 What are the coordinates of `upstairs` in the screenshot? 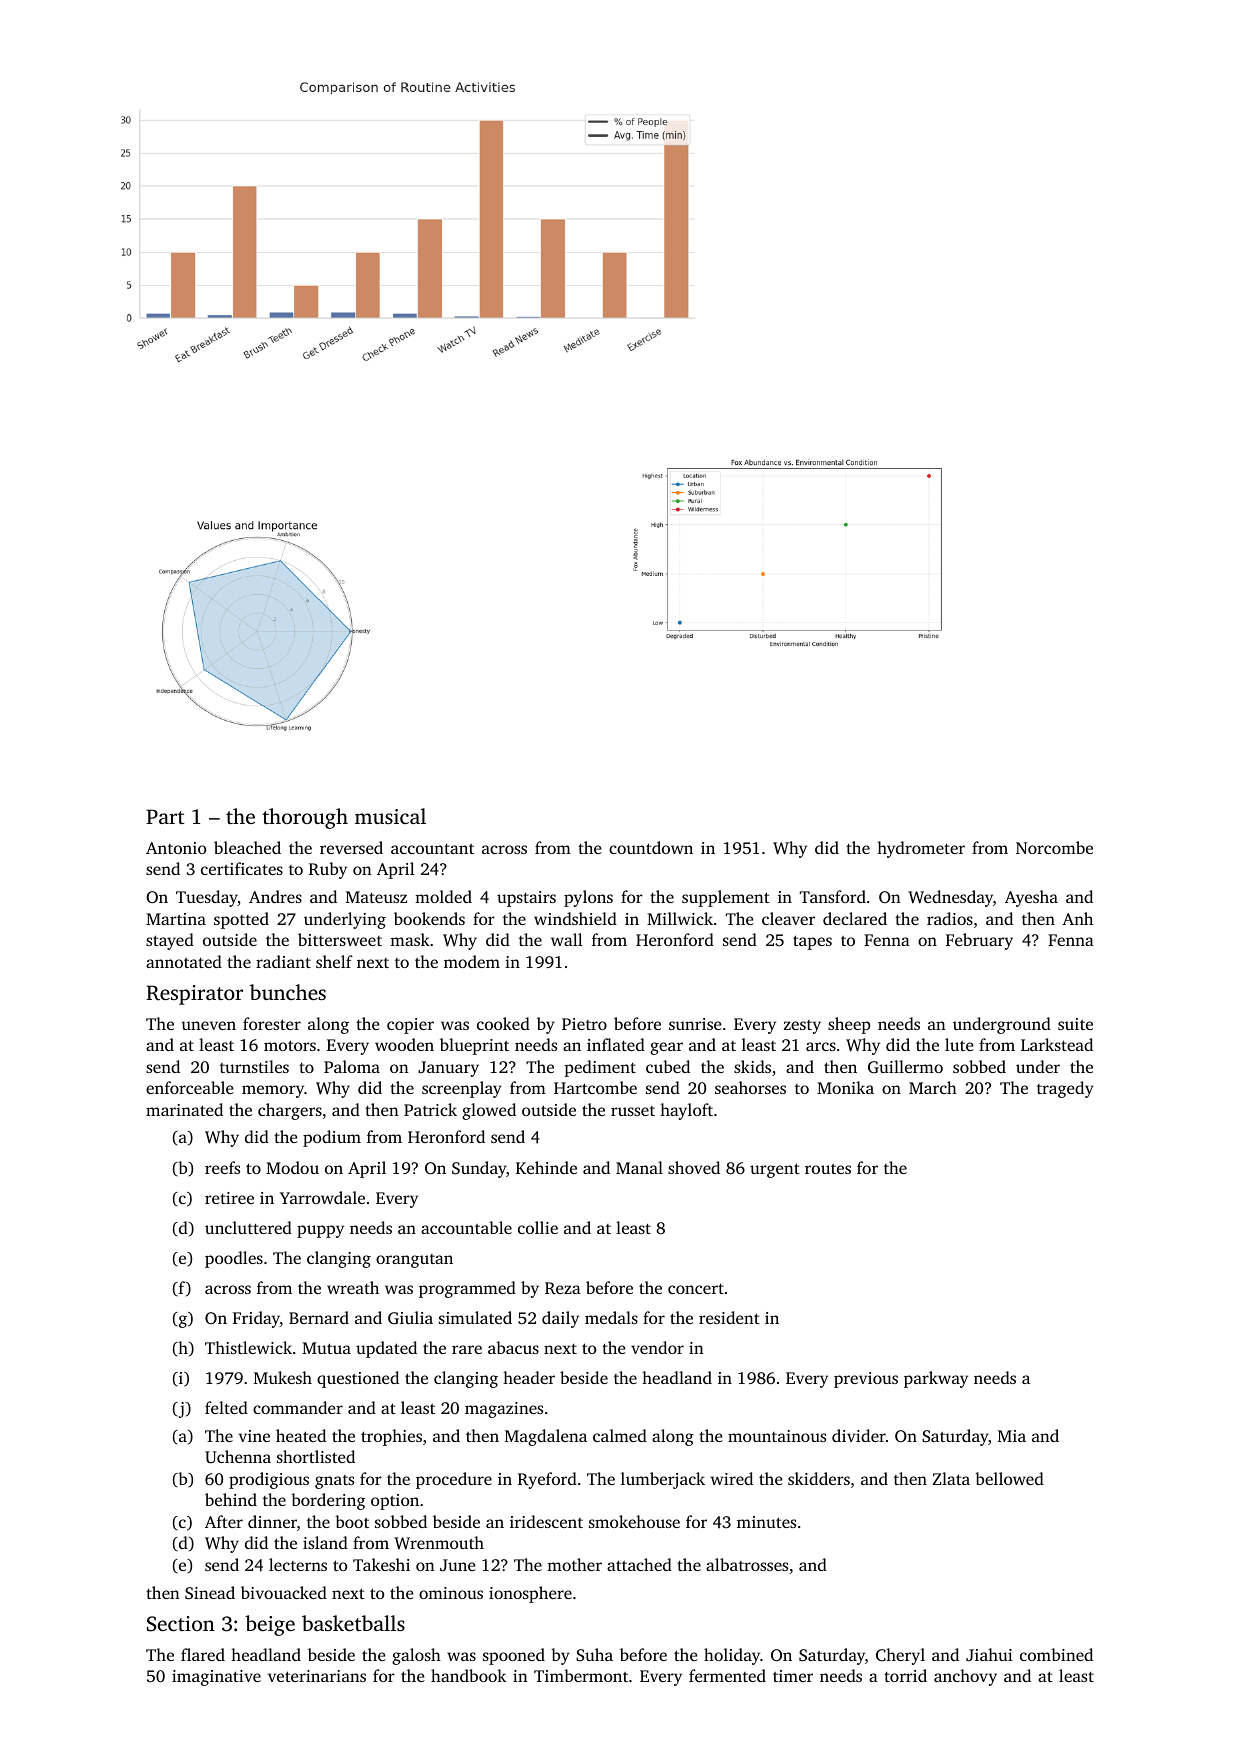 It's located at (526, 899).
